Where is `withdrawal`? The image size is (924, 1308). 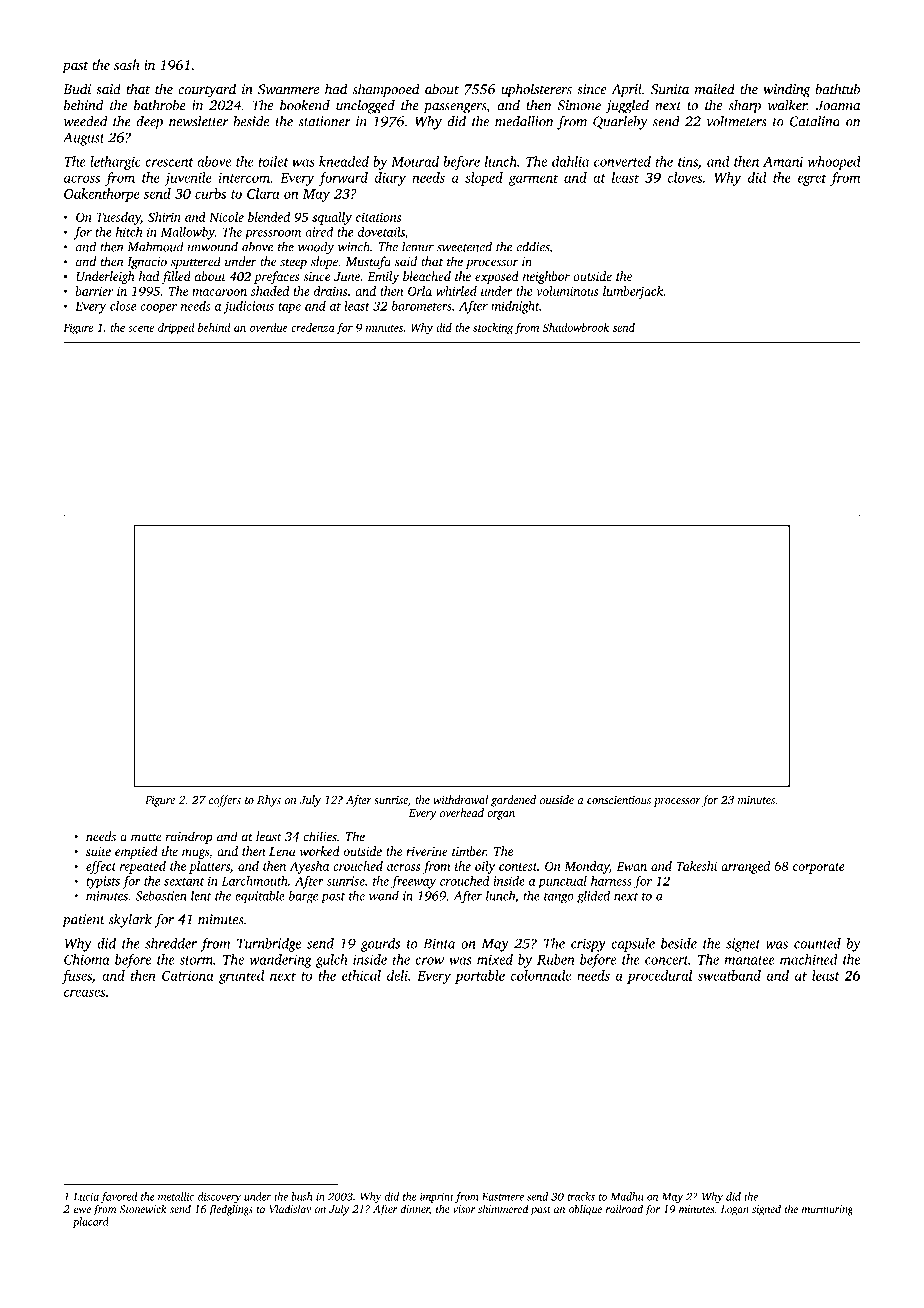 withdrawal is located at coordinates (460, 799).
